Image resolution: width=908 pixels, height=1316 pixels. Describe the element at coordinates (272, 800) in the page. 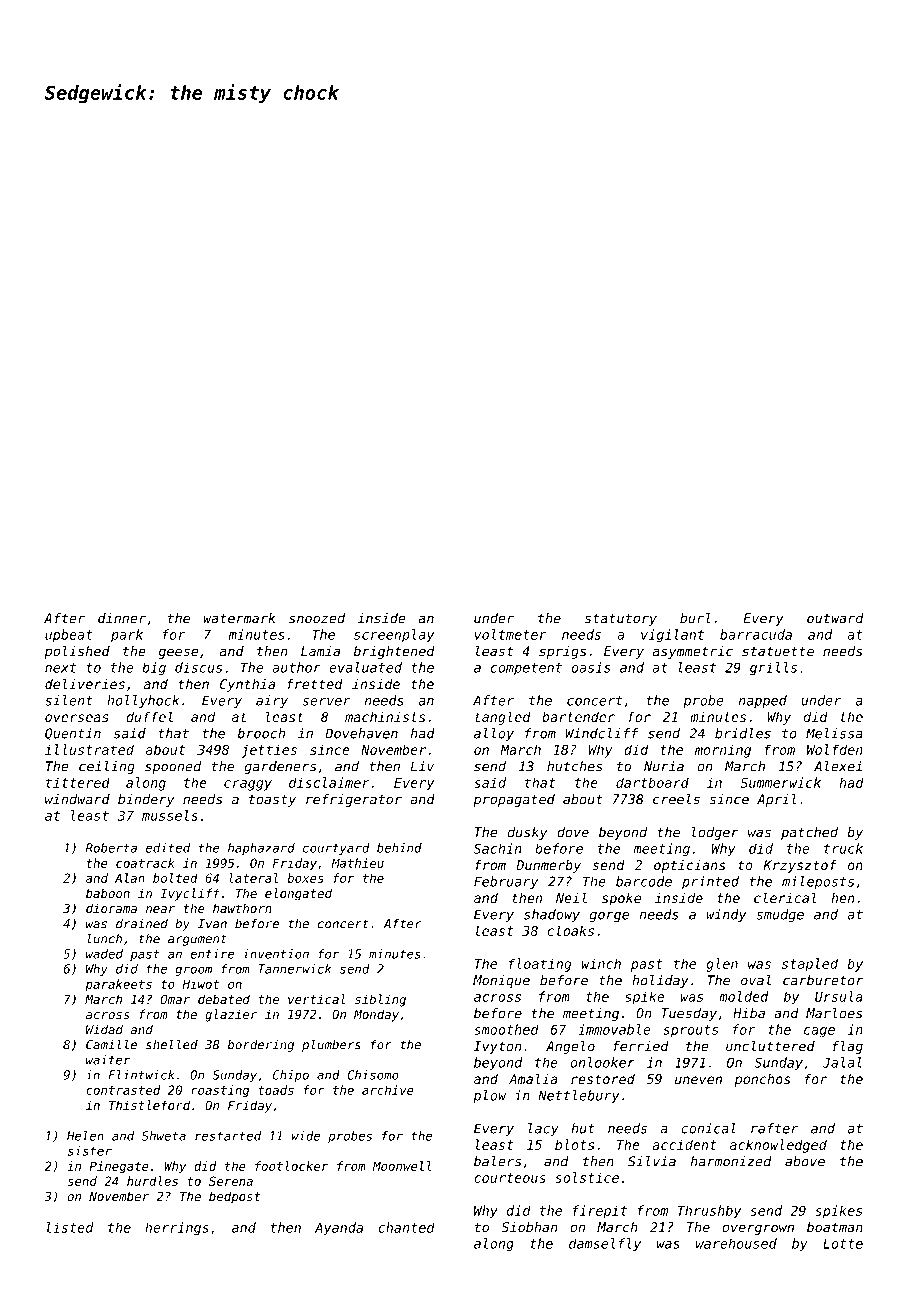

I see `toasty` at that location.
